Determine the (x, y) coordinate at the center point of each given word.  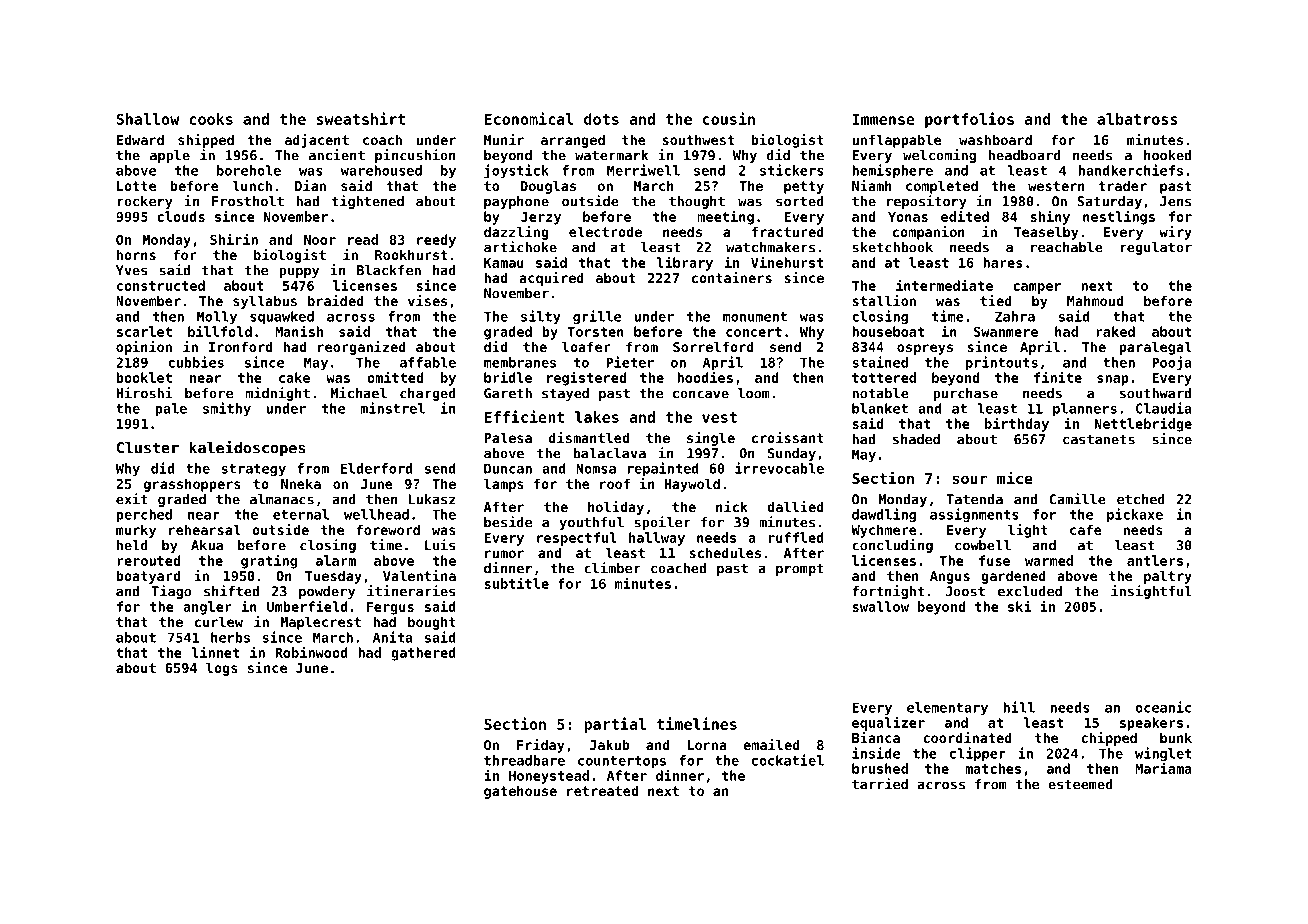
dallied (795, 506)
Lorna (707, 745)
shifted (231, 591)
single (711, 439)
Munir (504, 139)
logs (222, 669)
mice (1015, 477)
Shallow (147, 119)
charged (428, 394)
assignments (974, 515)
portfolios (969, 120)
